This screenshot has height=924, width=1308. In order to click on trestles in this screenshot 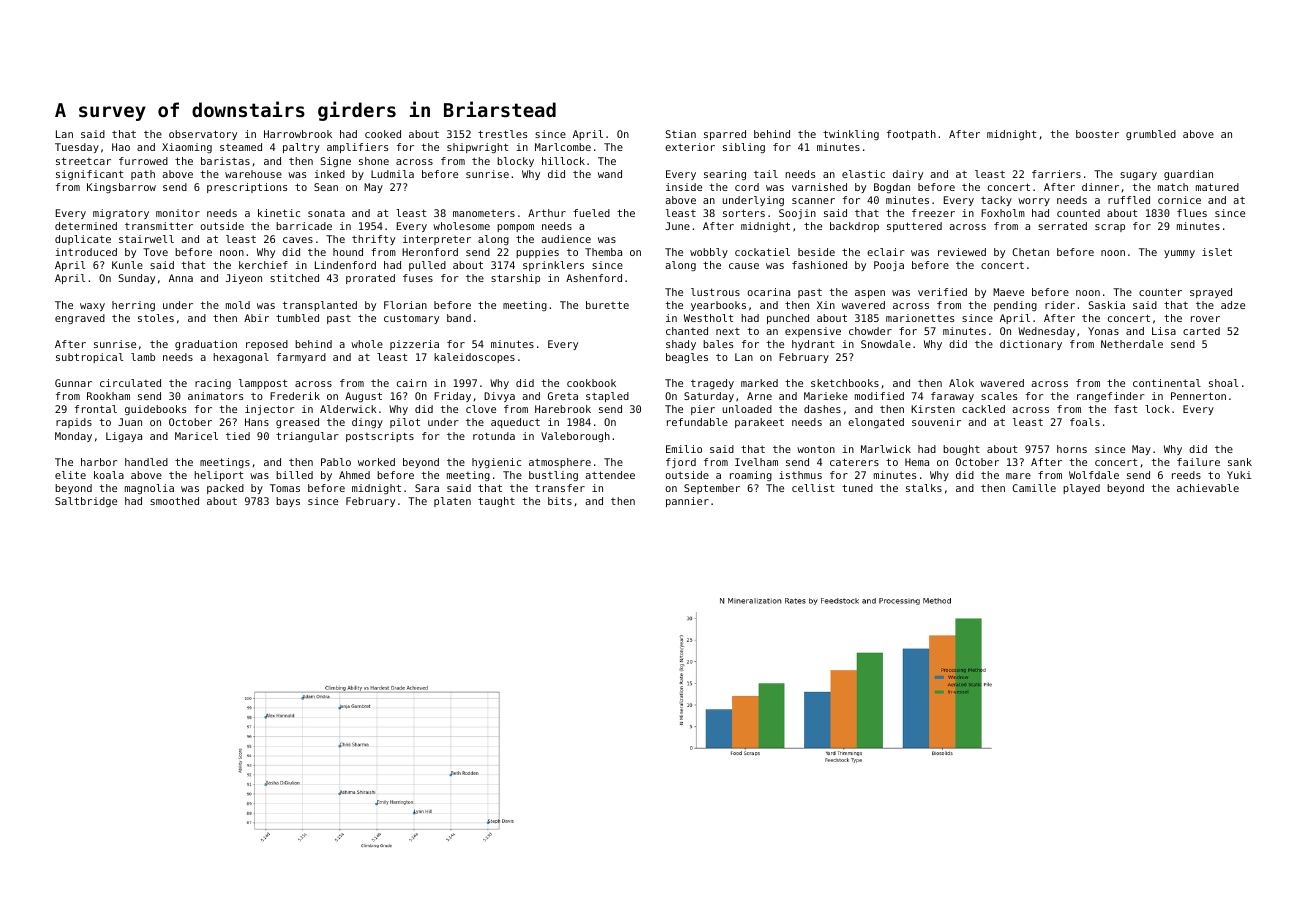, I will do `click(502, 134)`.
